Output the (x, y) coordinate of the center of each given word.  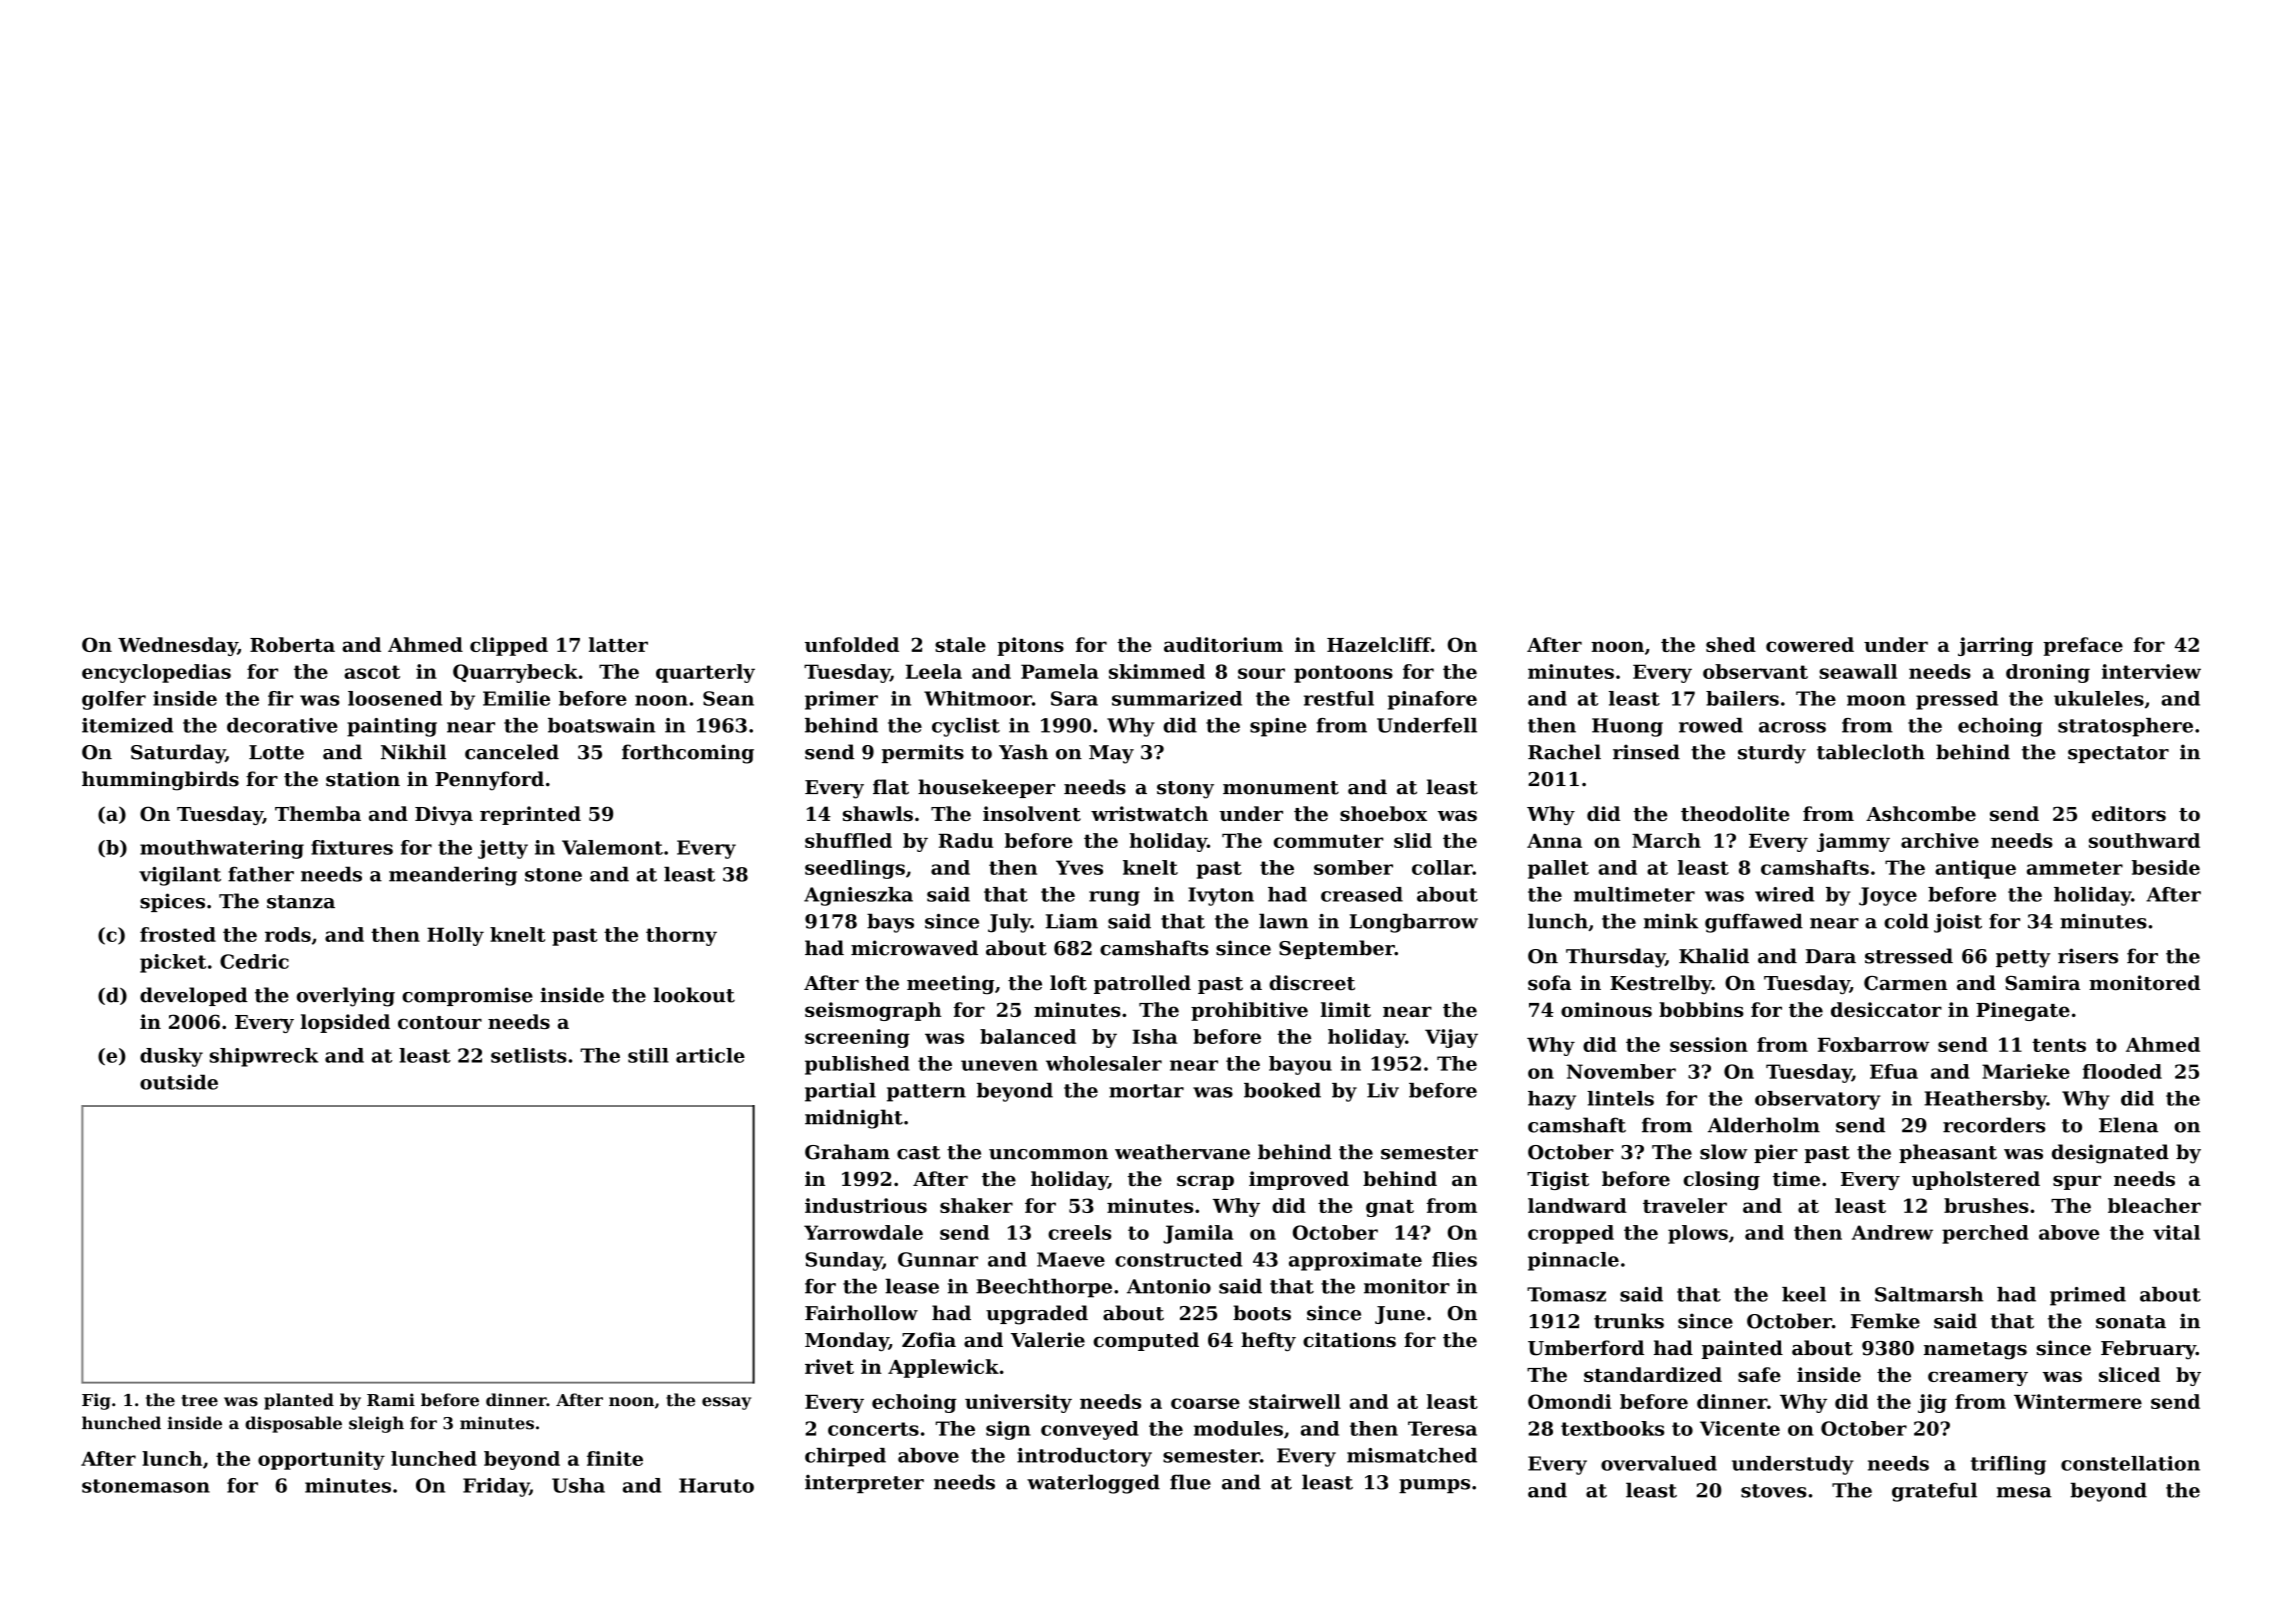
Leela (934, 671)
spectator (2118, 754)
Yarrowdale (863, 1232)
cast (918, 1153)
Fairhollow (861, 1313)
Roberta (292, 644)
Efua (1894, 1071)
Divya (444, 815)
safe (1759, 1374)
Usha (578, 1485)
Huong (1627, 727)
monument (1281, 788)
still (648, 1055)
